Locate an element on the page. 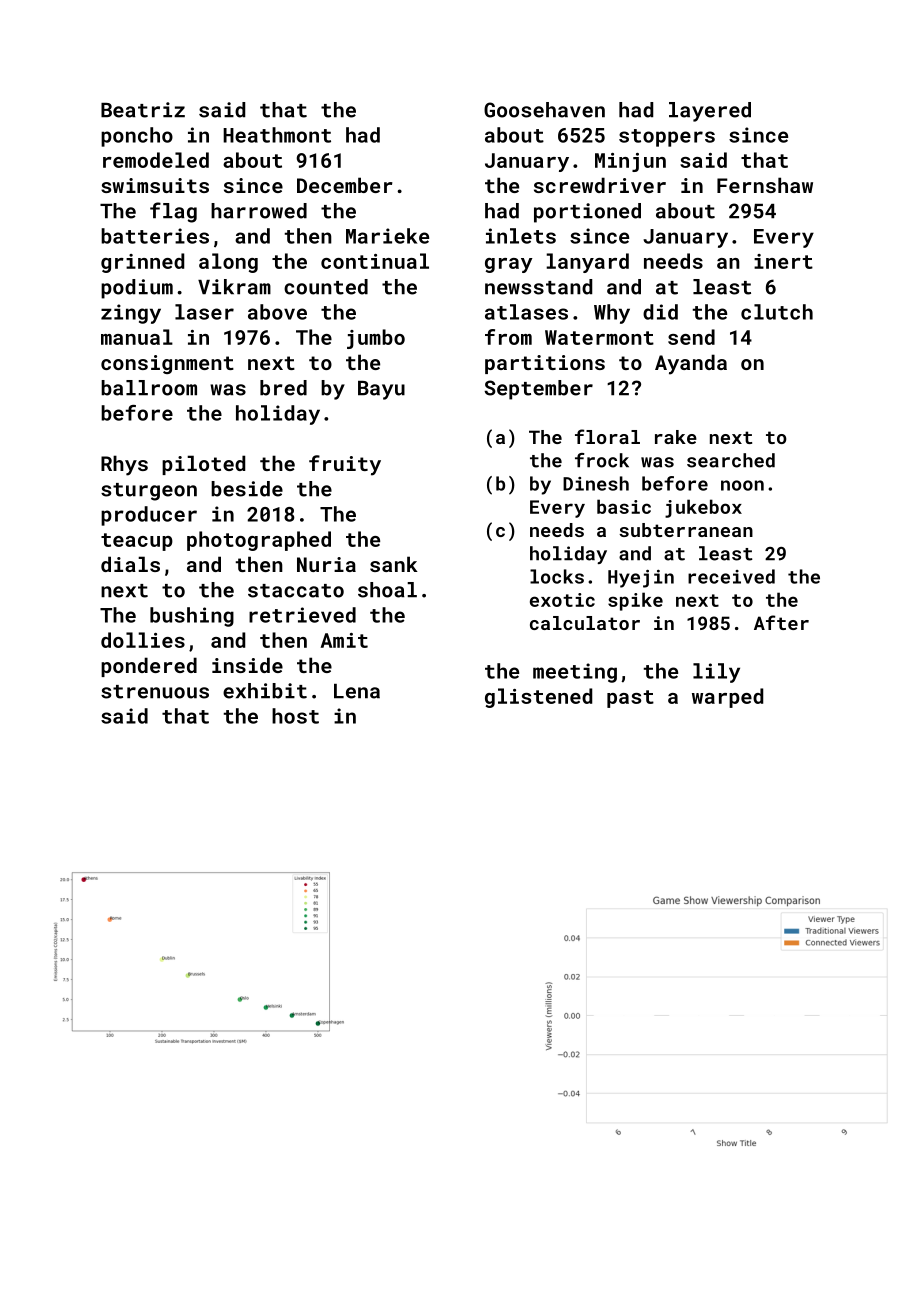  searched is located at coordinates (731, 460).
